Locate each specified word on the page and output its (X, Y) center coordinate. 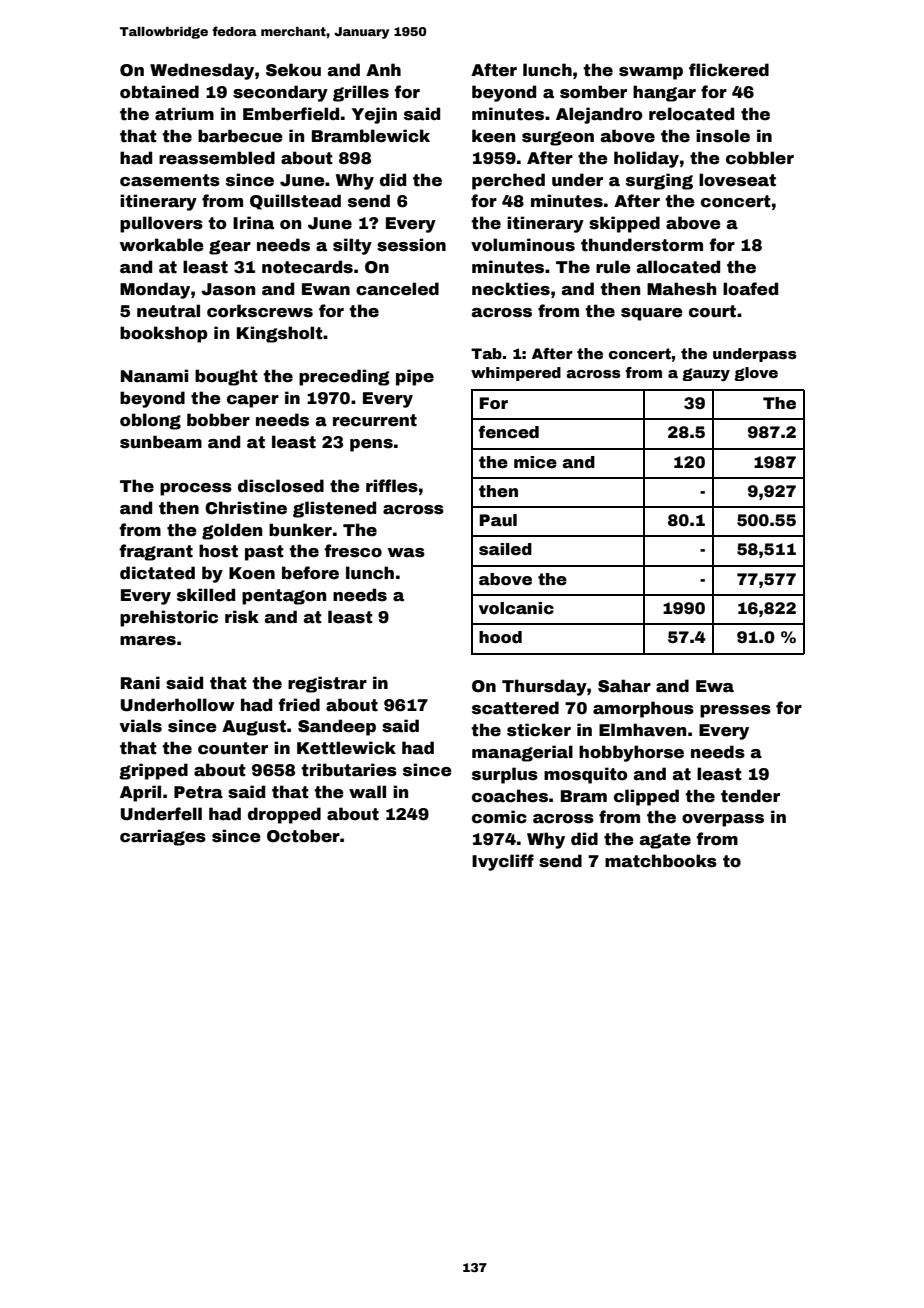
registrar (327, 684)
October (303, 836)
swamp (651, 73)
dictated (157, 573)
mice (535, 462)
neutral (168, 311)
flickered (729, 70)
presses (735, 711)
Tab (486, 353)
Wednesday (202, 71)
